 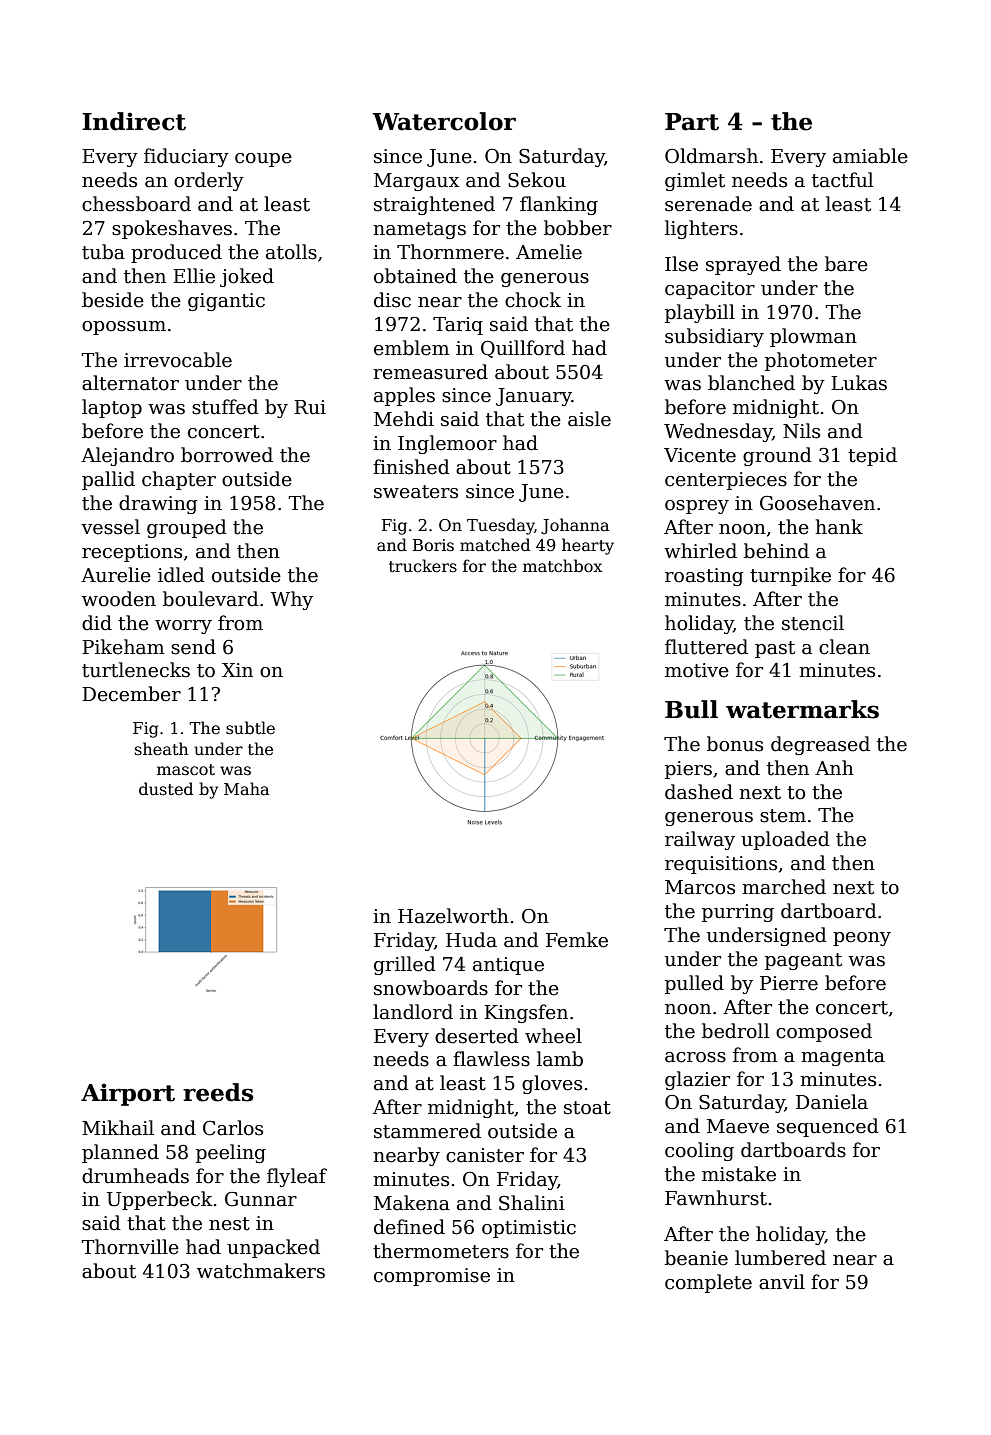 I want to click on gigantic, so click(x=226, y=302).
